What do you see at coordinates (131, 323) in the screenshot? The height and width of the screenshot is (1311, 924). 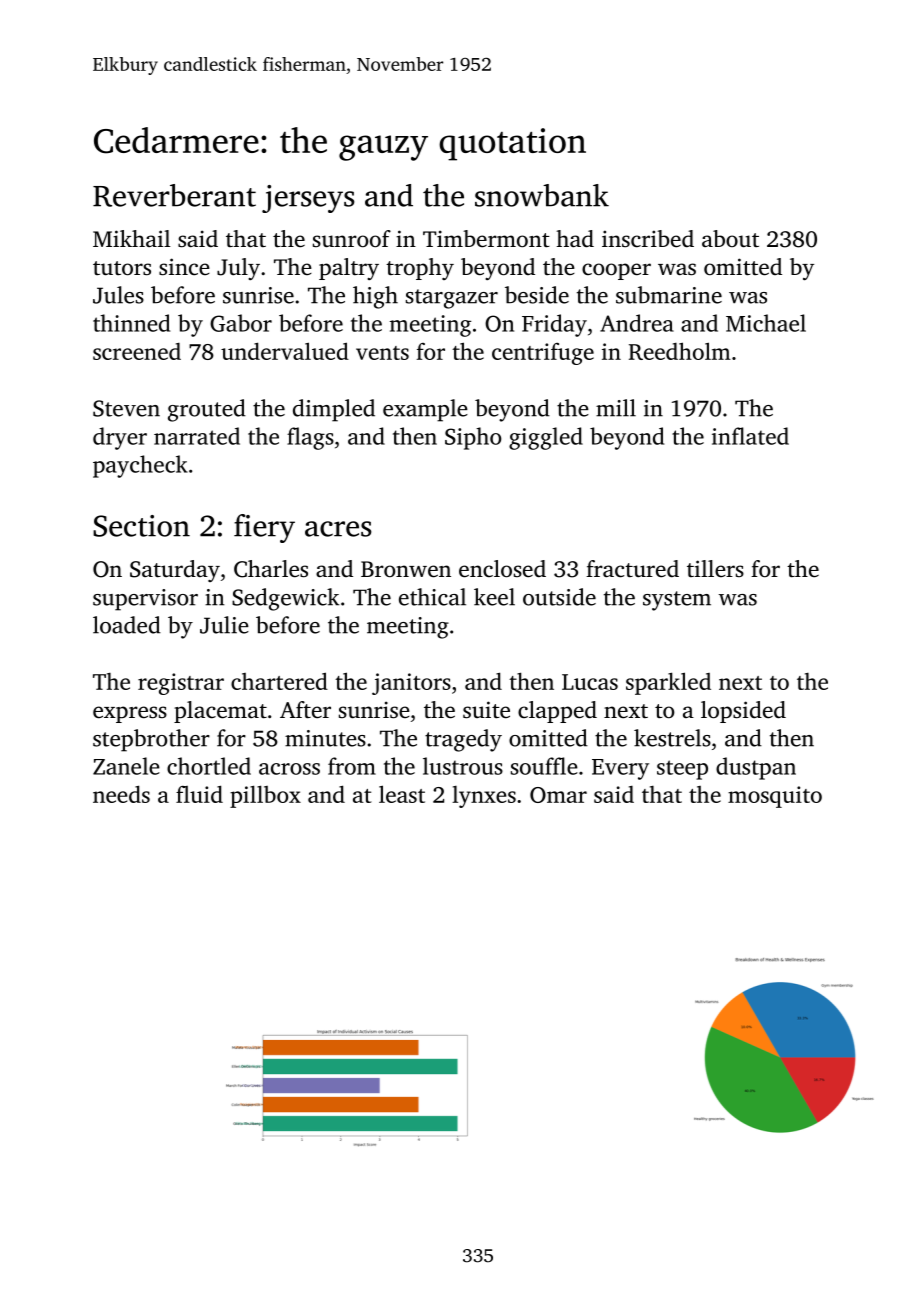 I see `thinned` at bounding box center [131, 323].
